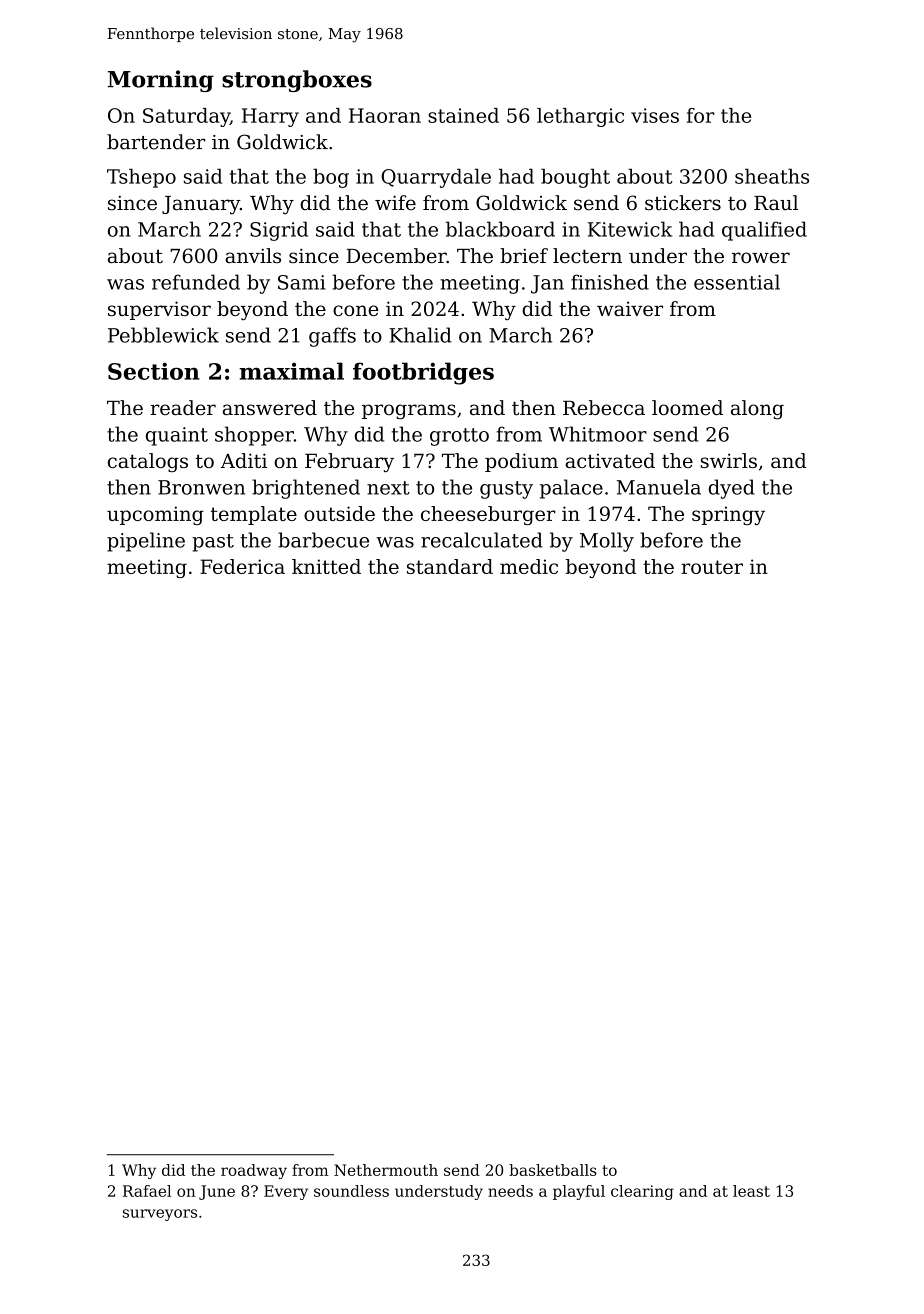 The width and height of the page is (924, 1314). What do you see at coordinates (642, 1192) in the page?
I see `clearing` at bounding box center [642, 1192].
